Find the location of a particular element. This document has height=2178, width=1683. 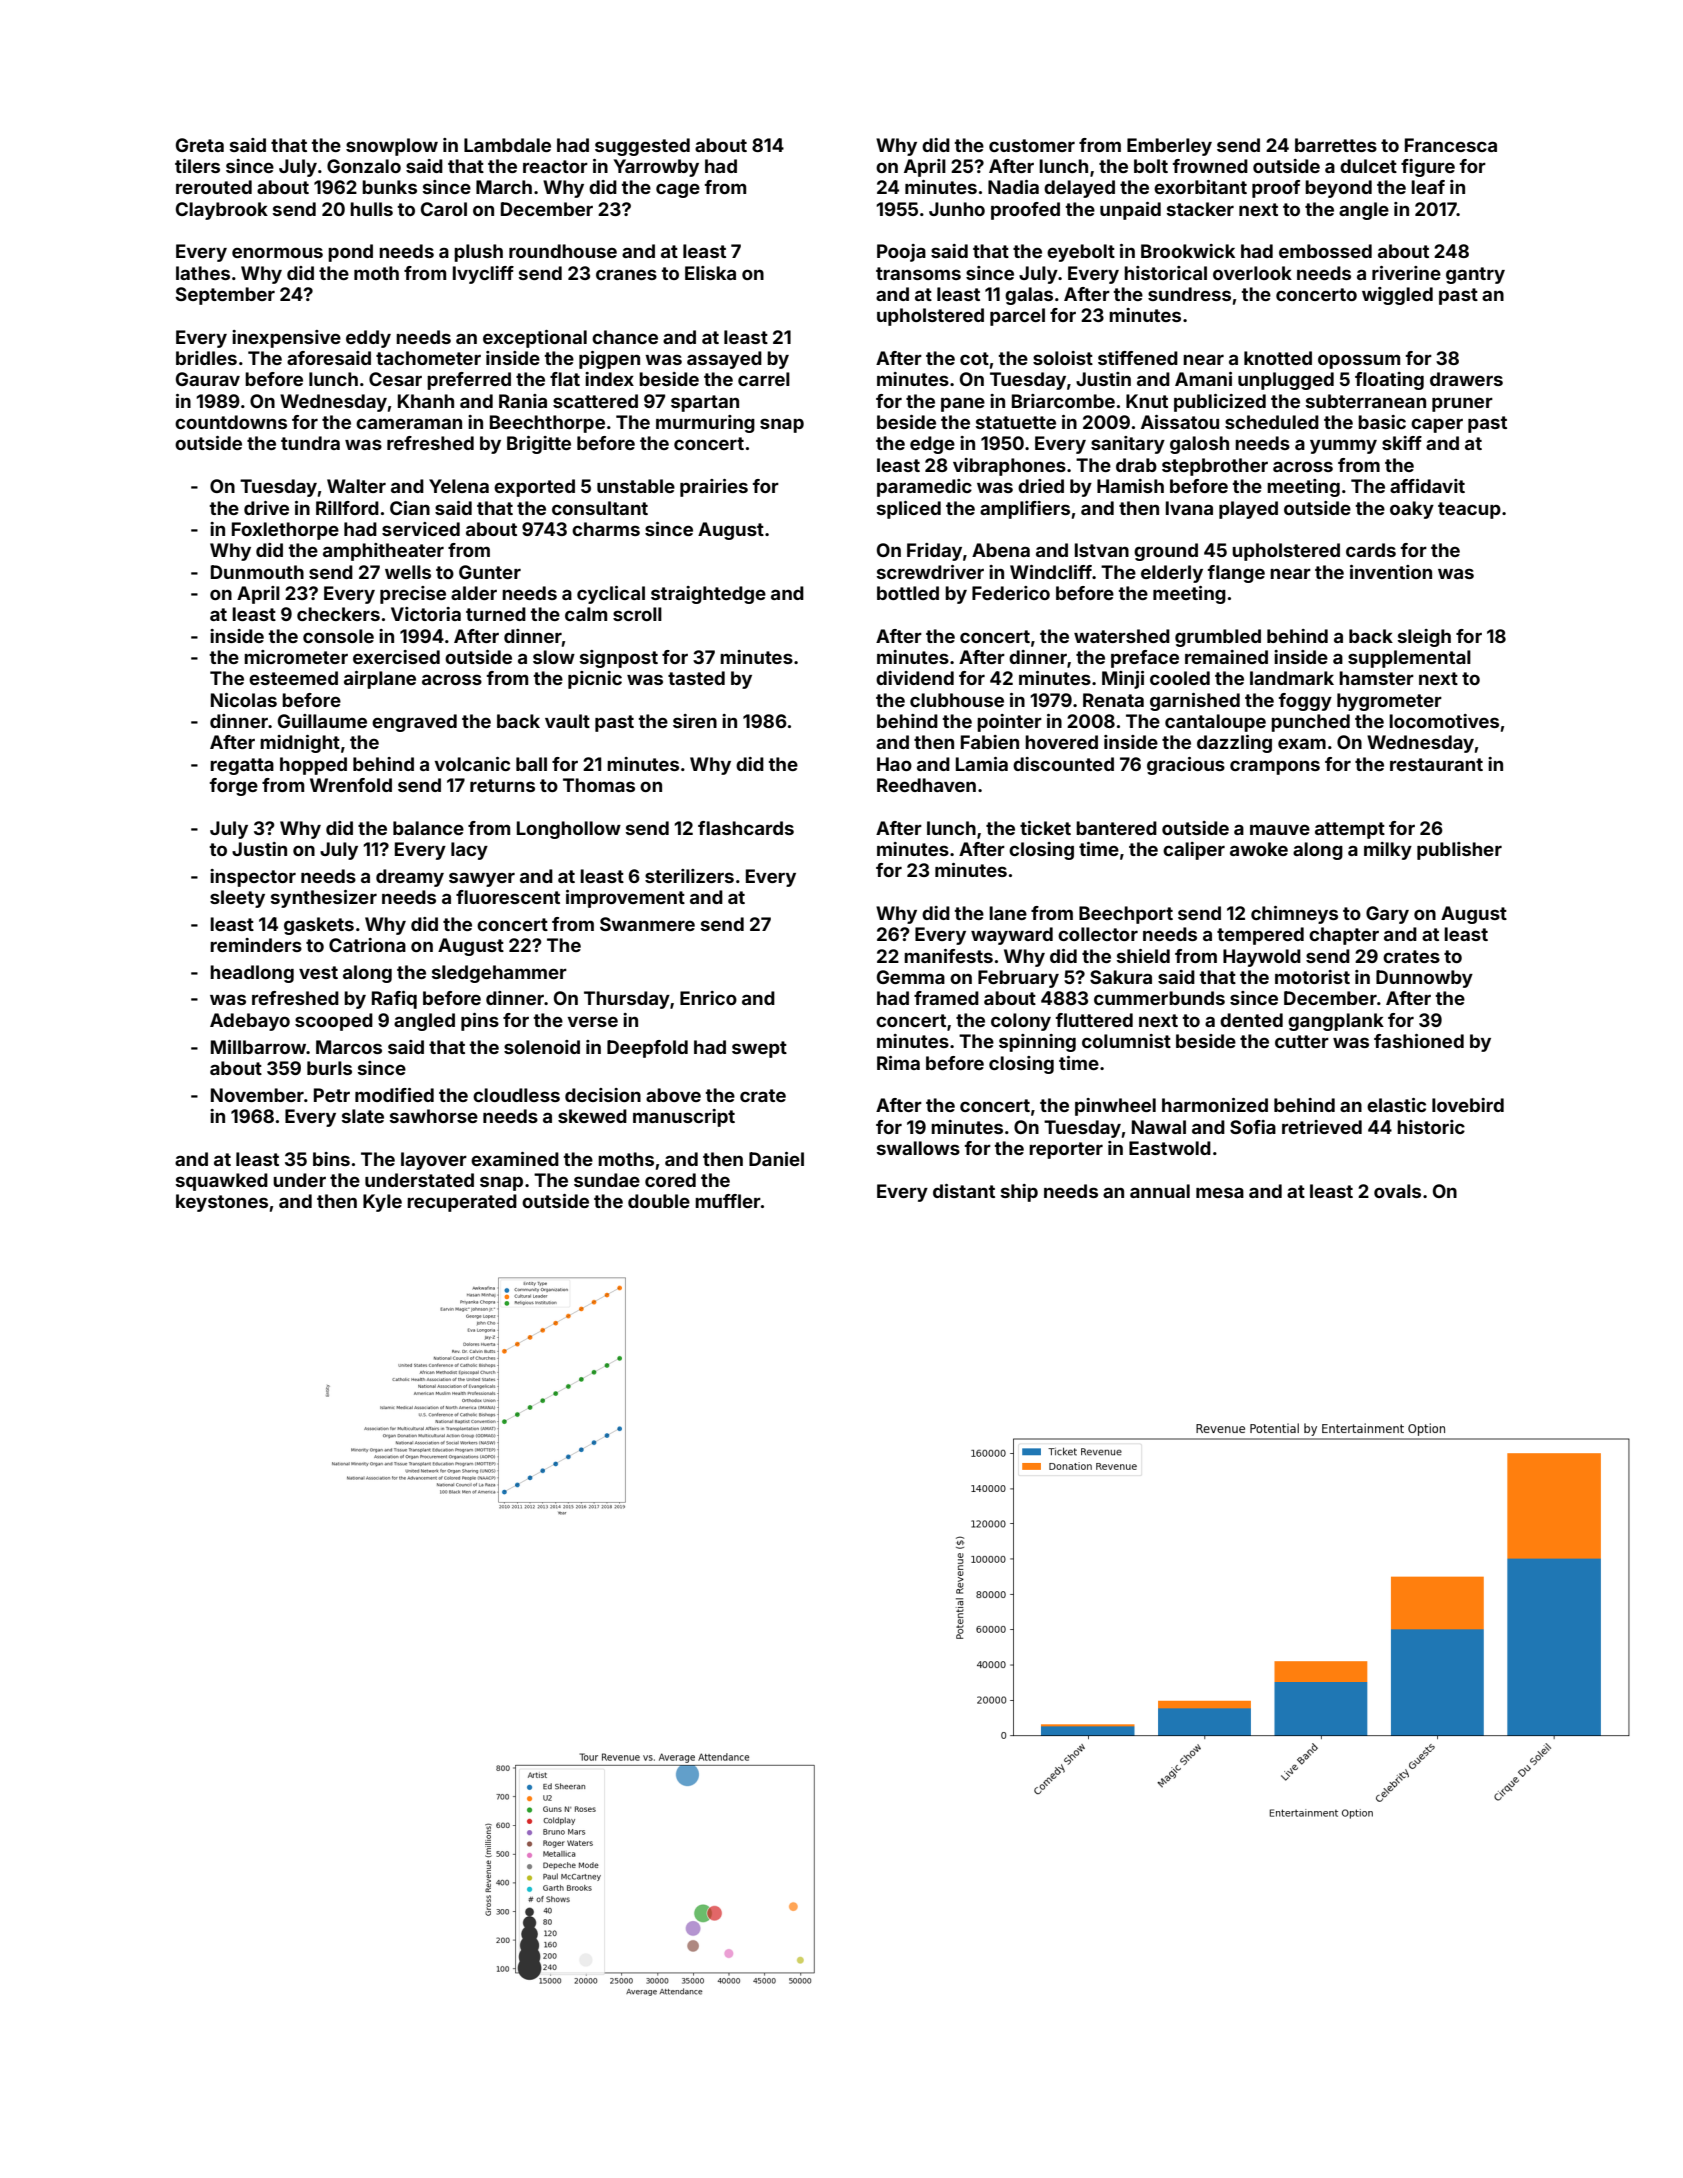

wiggled is located at coordinates (1397, 296).
